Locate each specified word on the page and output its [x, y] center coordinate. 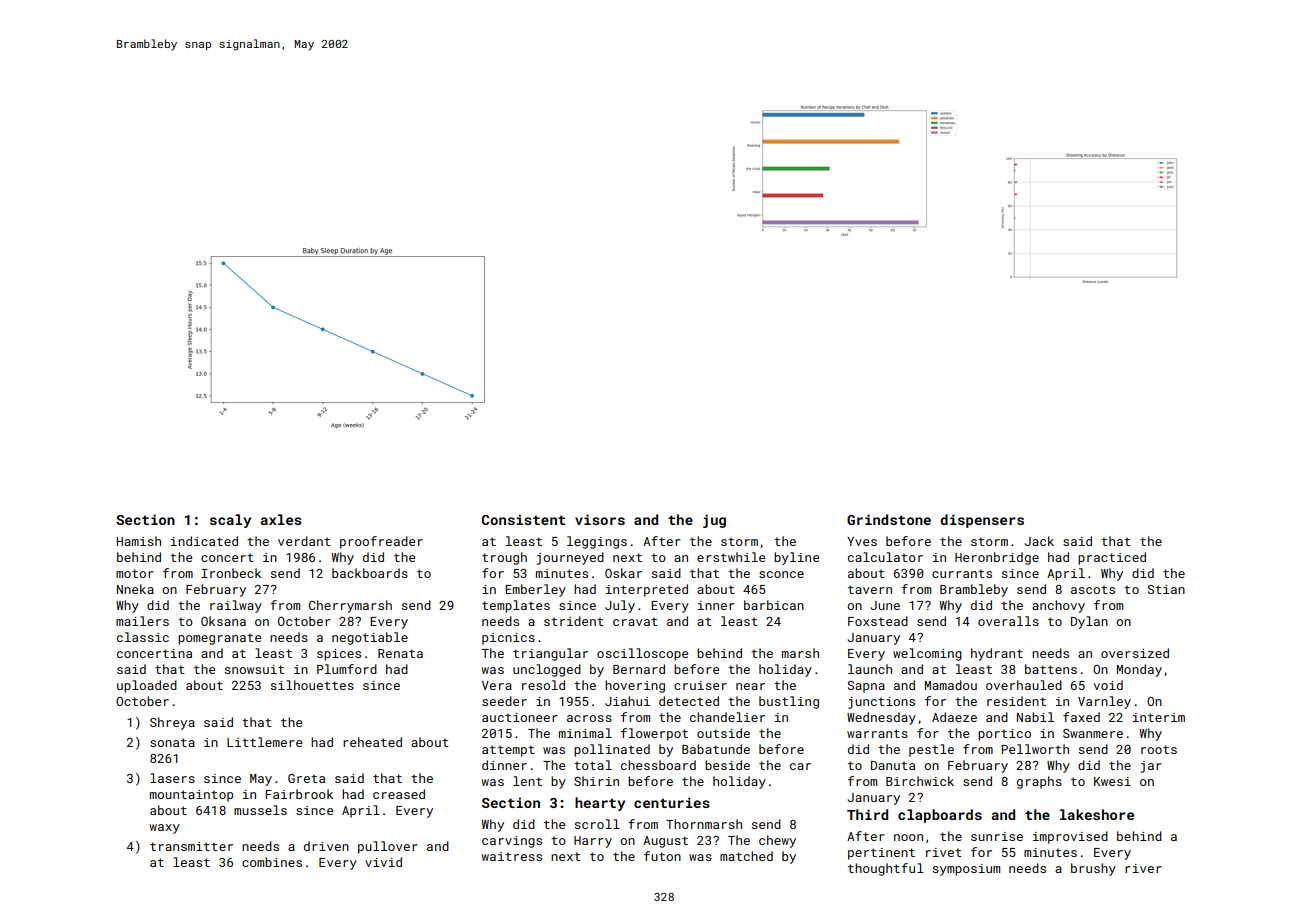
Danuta [893, 765]
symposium [966, 870]
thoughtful [886, 869]
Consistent [523, 519]
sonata [172, 742]
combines [272, 862]
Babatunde [716, 749]
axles [281, 519]
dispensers [982, 521]
